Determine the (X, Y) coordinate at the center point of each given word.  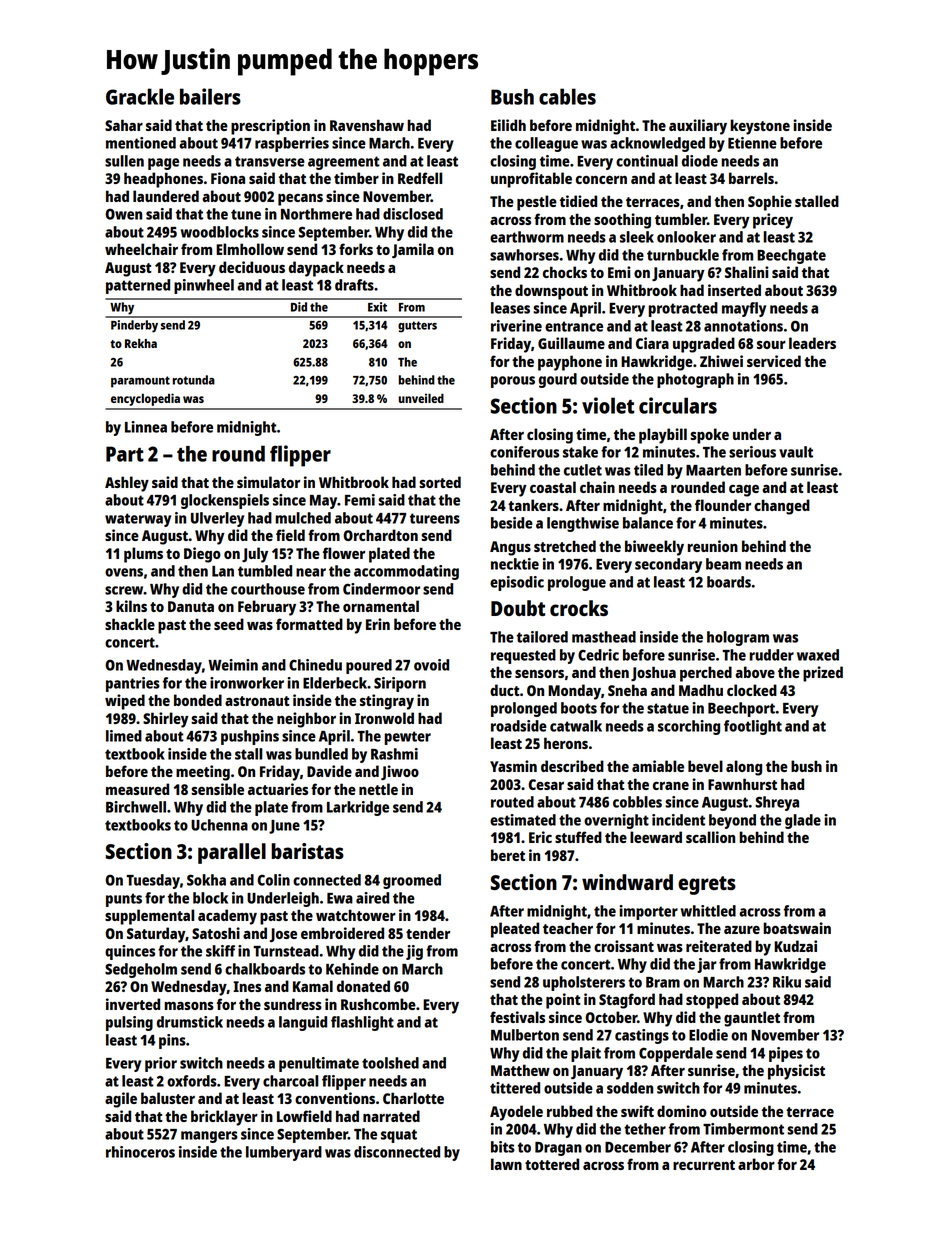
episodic (517, 583)
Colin (274, 880)
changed (782, 507)
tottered (552, 1164)
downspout (551, 292)
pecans (300, 200)
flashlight (362, 1023)
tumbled (265, 571)
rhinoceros (140, 1152)
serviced (774, 361)
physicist (796, 1072)
